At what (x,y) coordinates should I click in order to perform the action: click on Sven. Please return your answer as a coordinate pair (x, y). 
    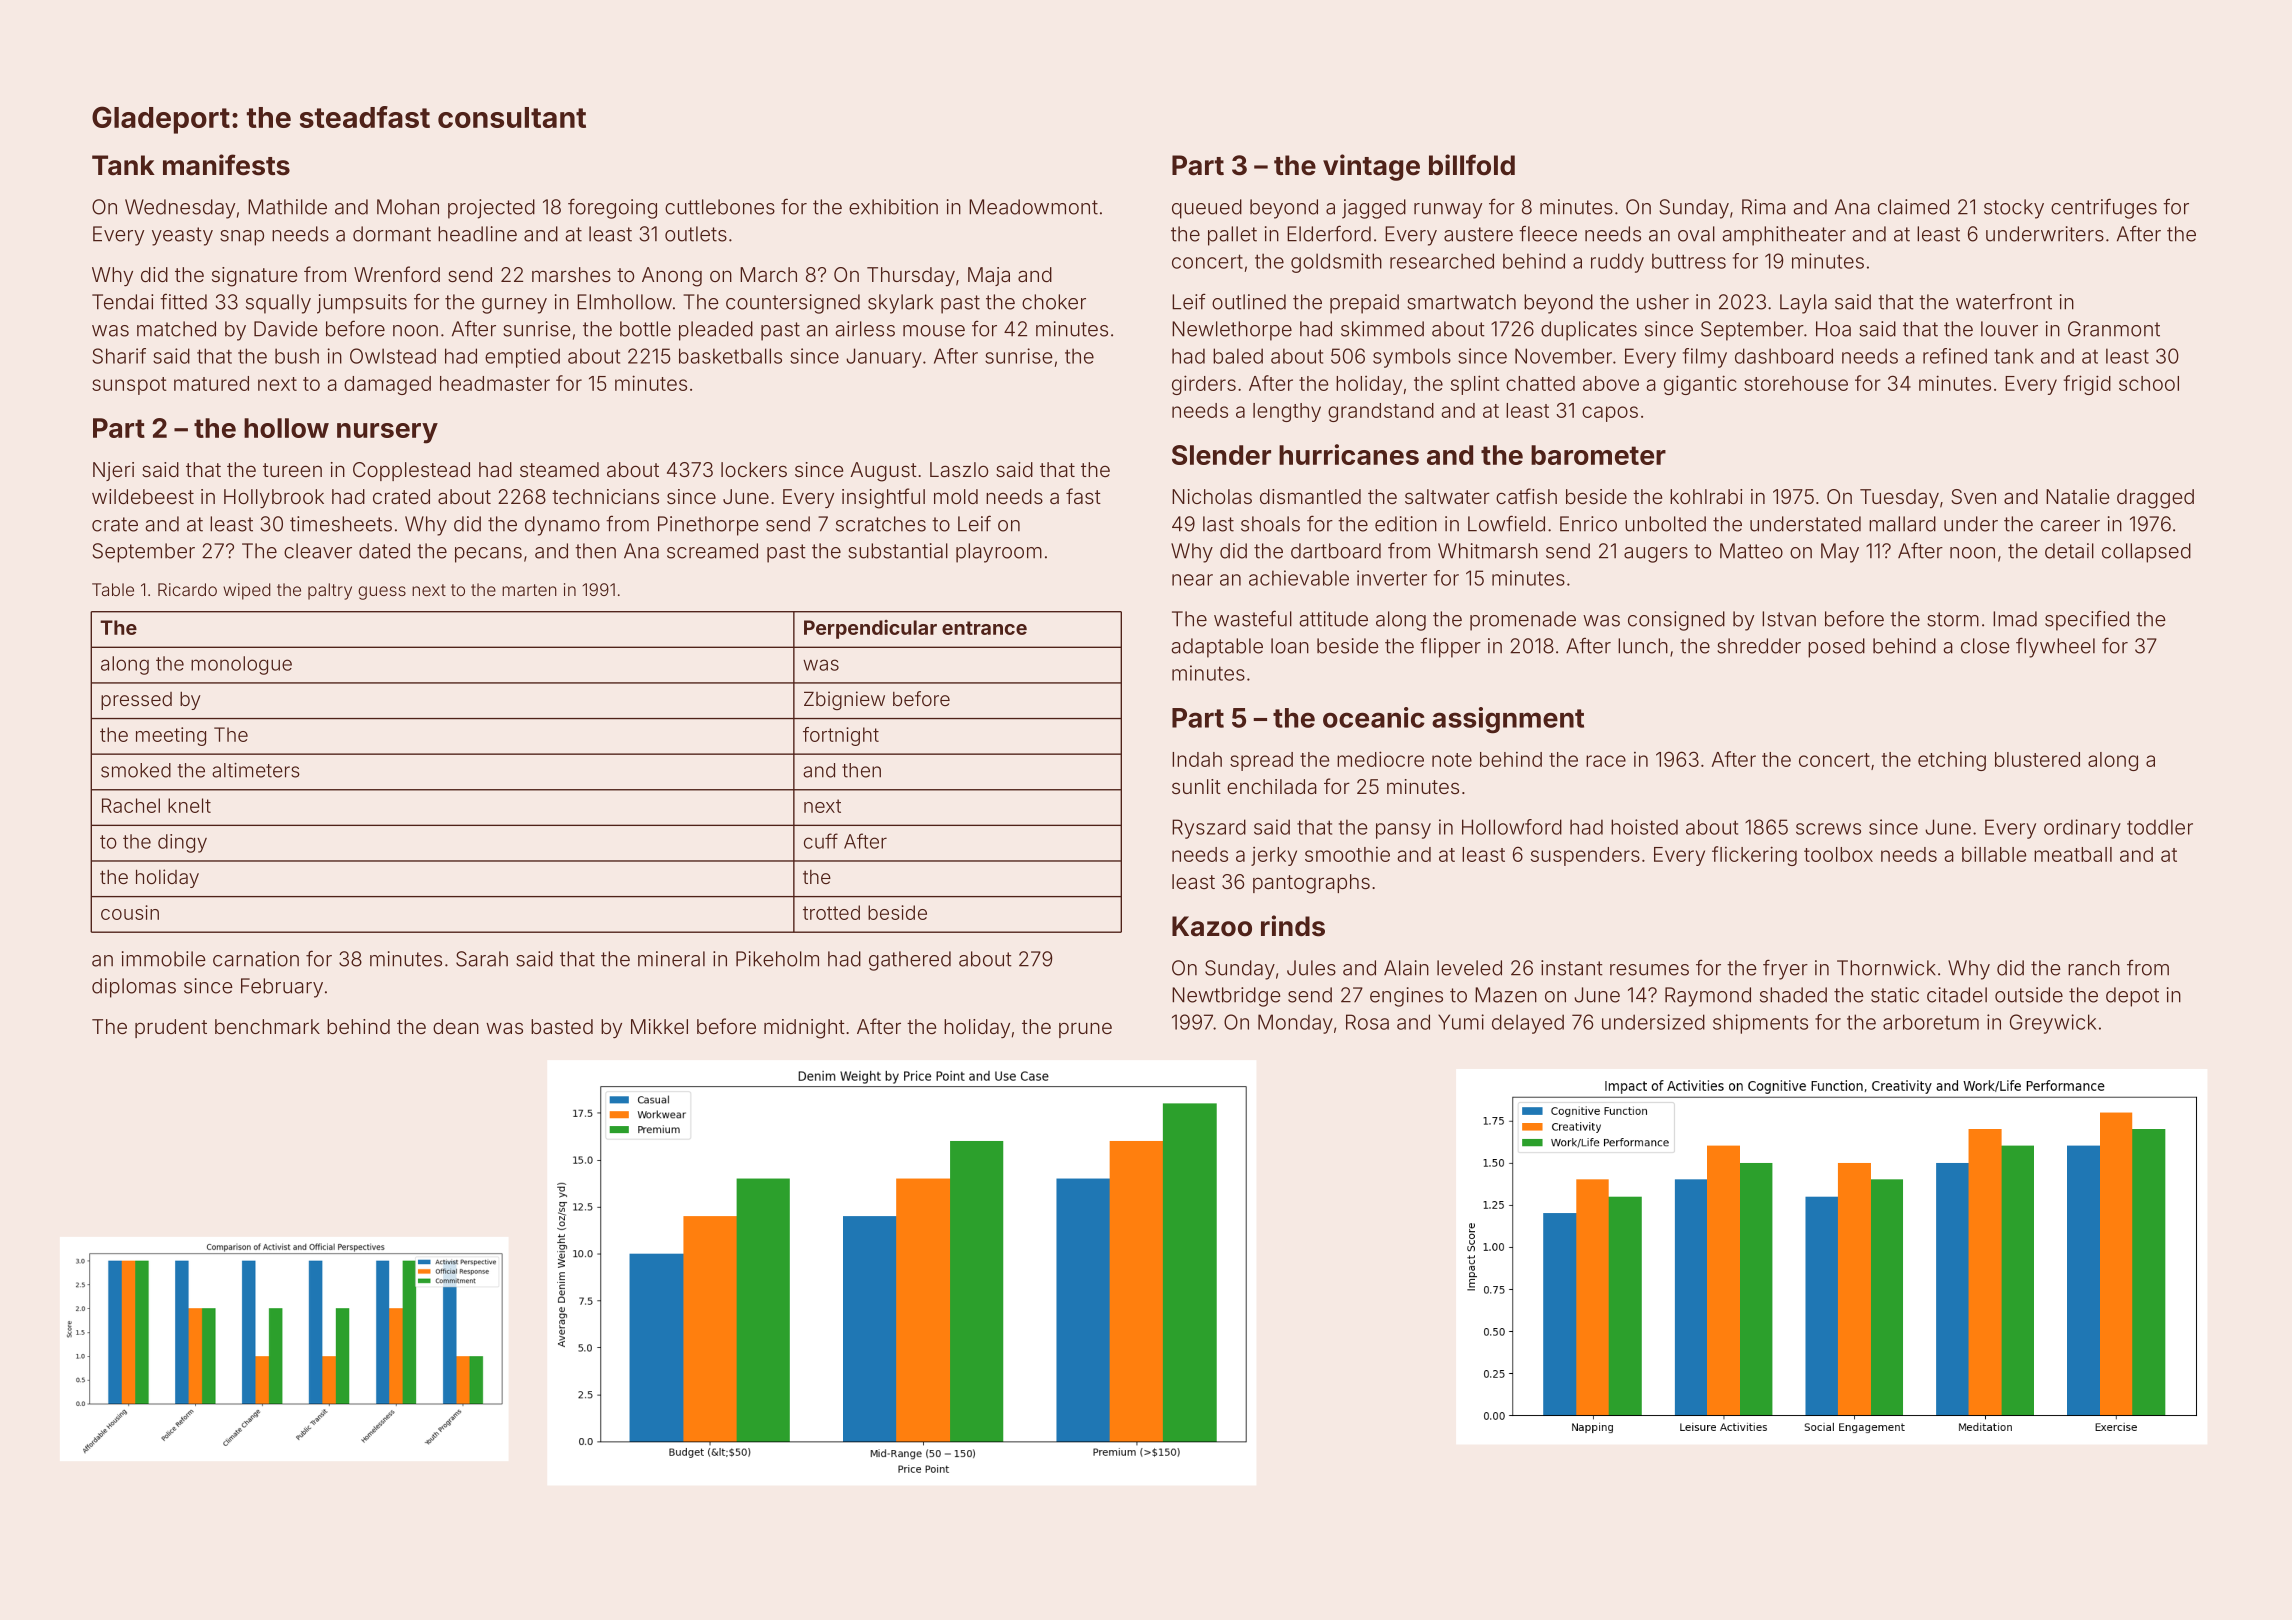
    Looking at the image, I should click on (1973, 496).
